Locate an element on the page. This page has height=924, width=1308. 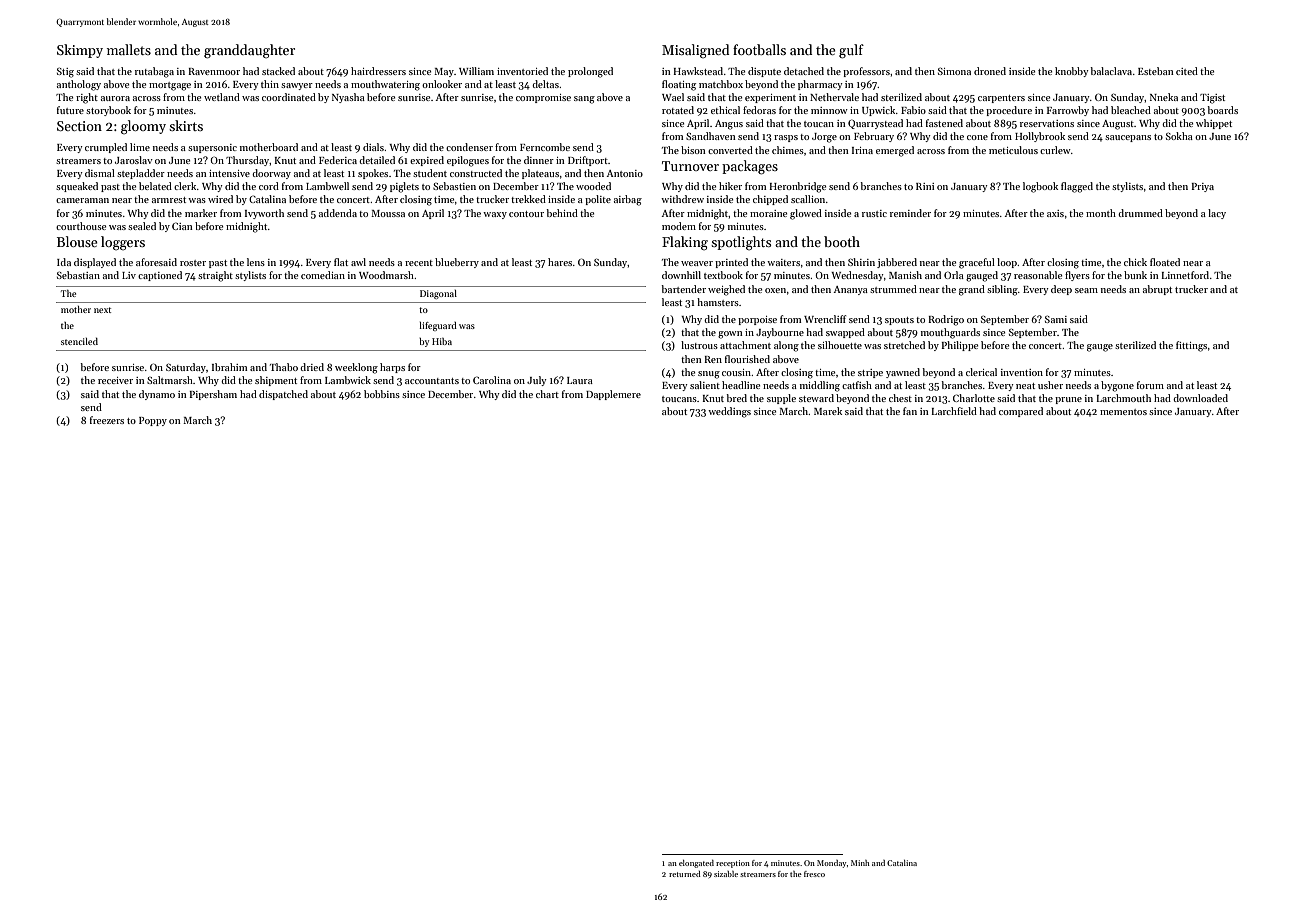
Ibrahim is located at coordinates (229, 367).
